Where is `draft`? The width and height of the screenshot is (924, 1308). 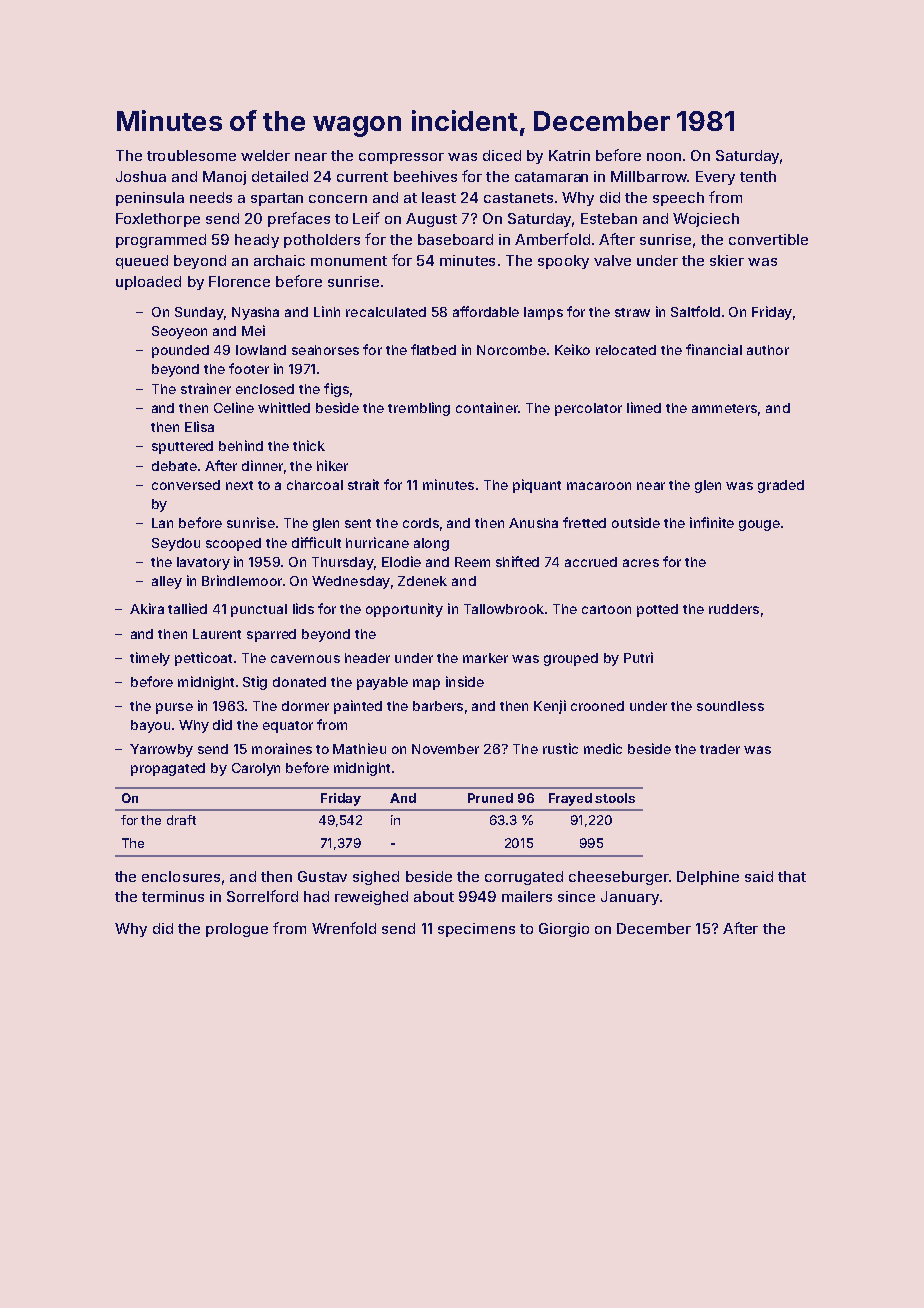 draft is located at coordinates (181, 820).
